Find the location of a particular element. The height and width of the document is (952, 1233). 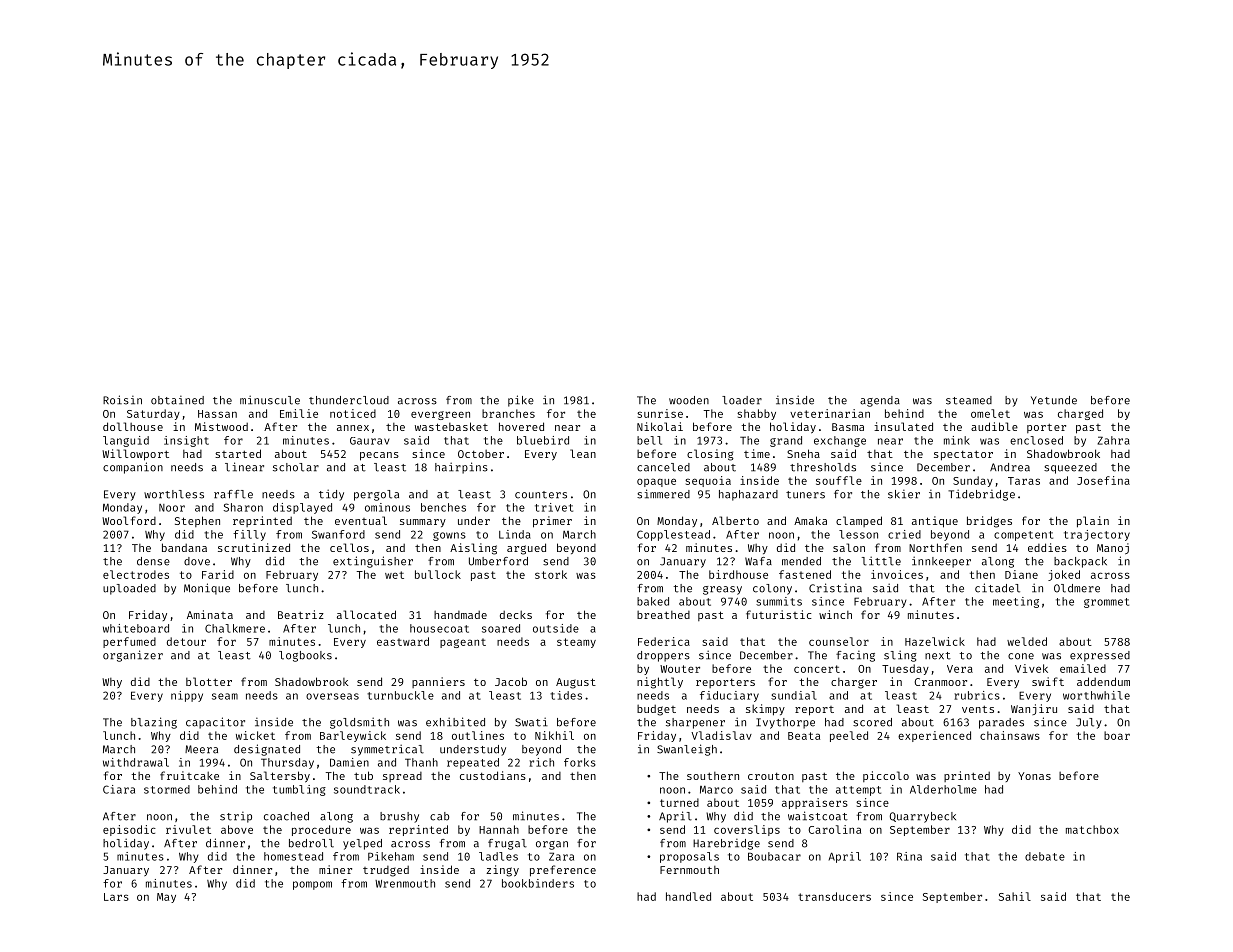

started is located at coordinates (238, 453).
